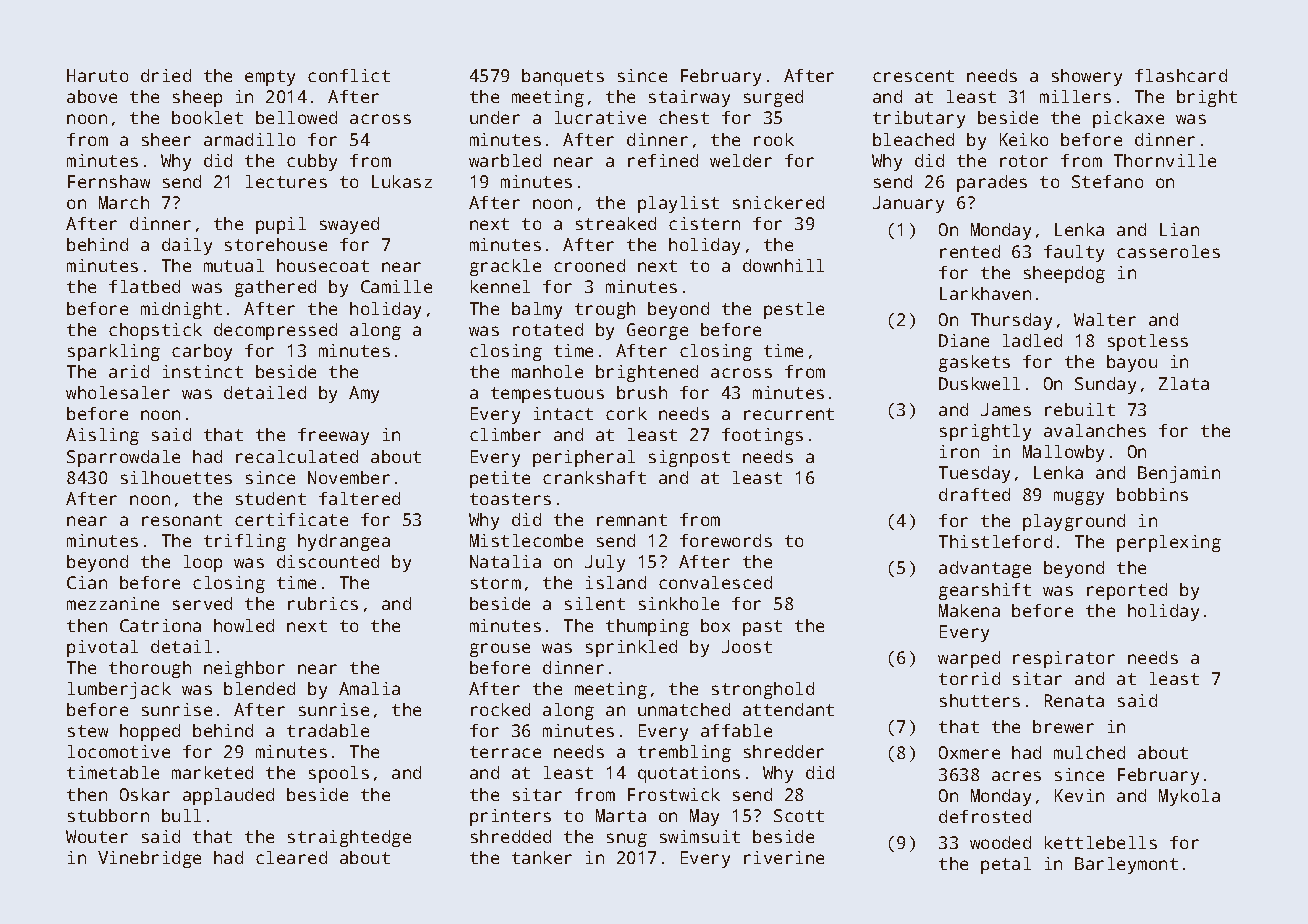 This document has height=924, width=1308. What do you see at coordinates (1165, 160) in the document?
I see `Thornville` at bounding box center [1165, 160].
